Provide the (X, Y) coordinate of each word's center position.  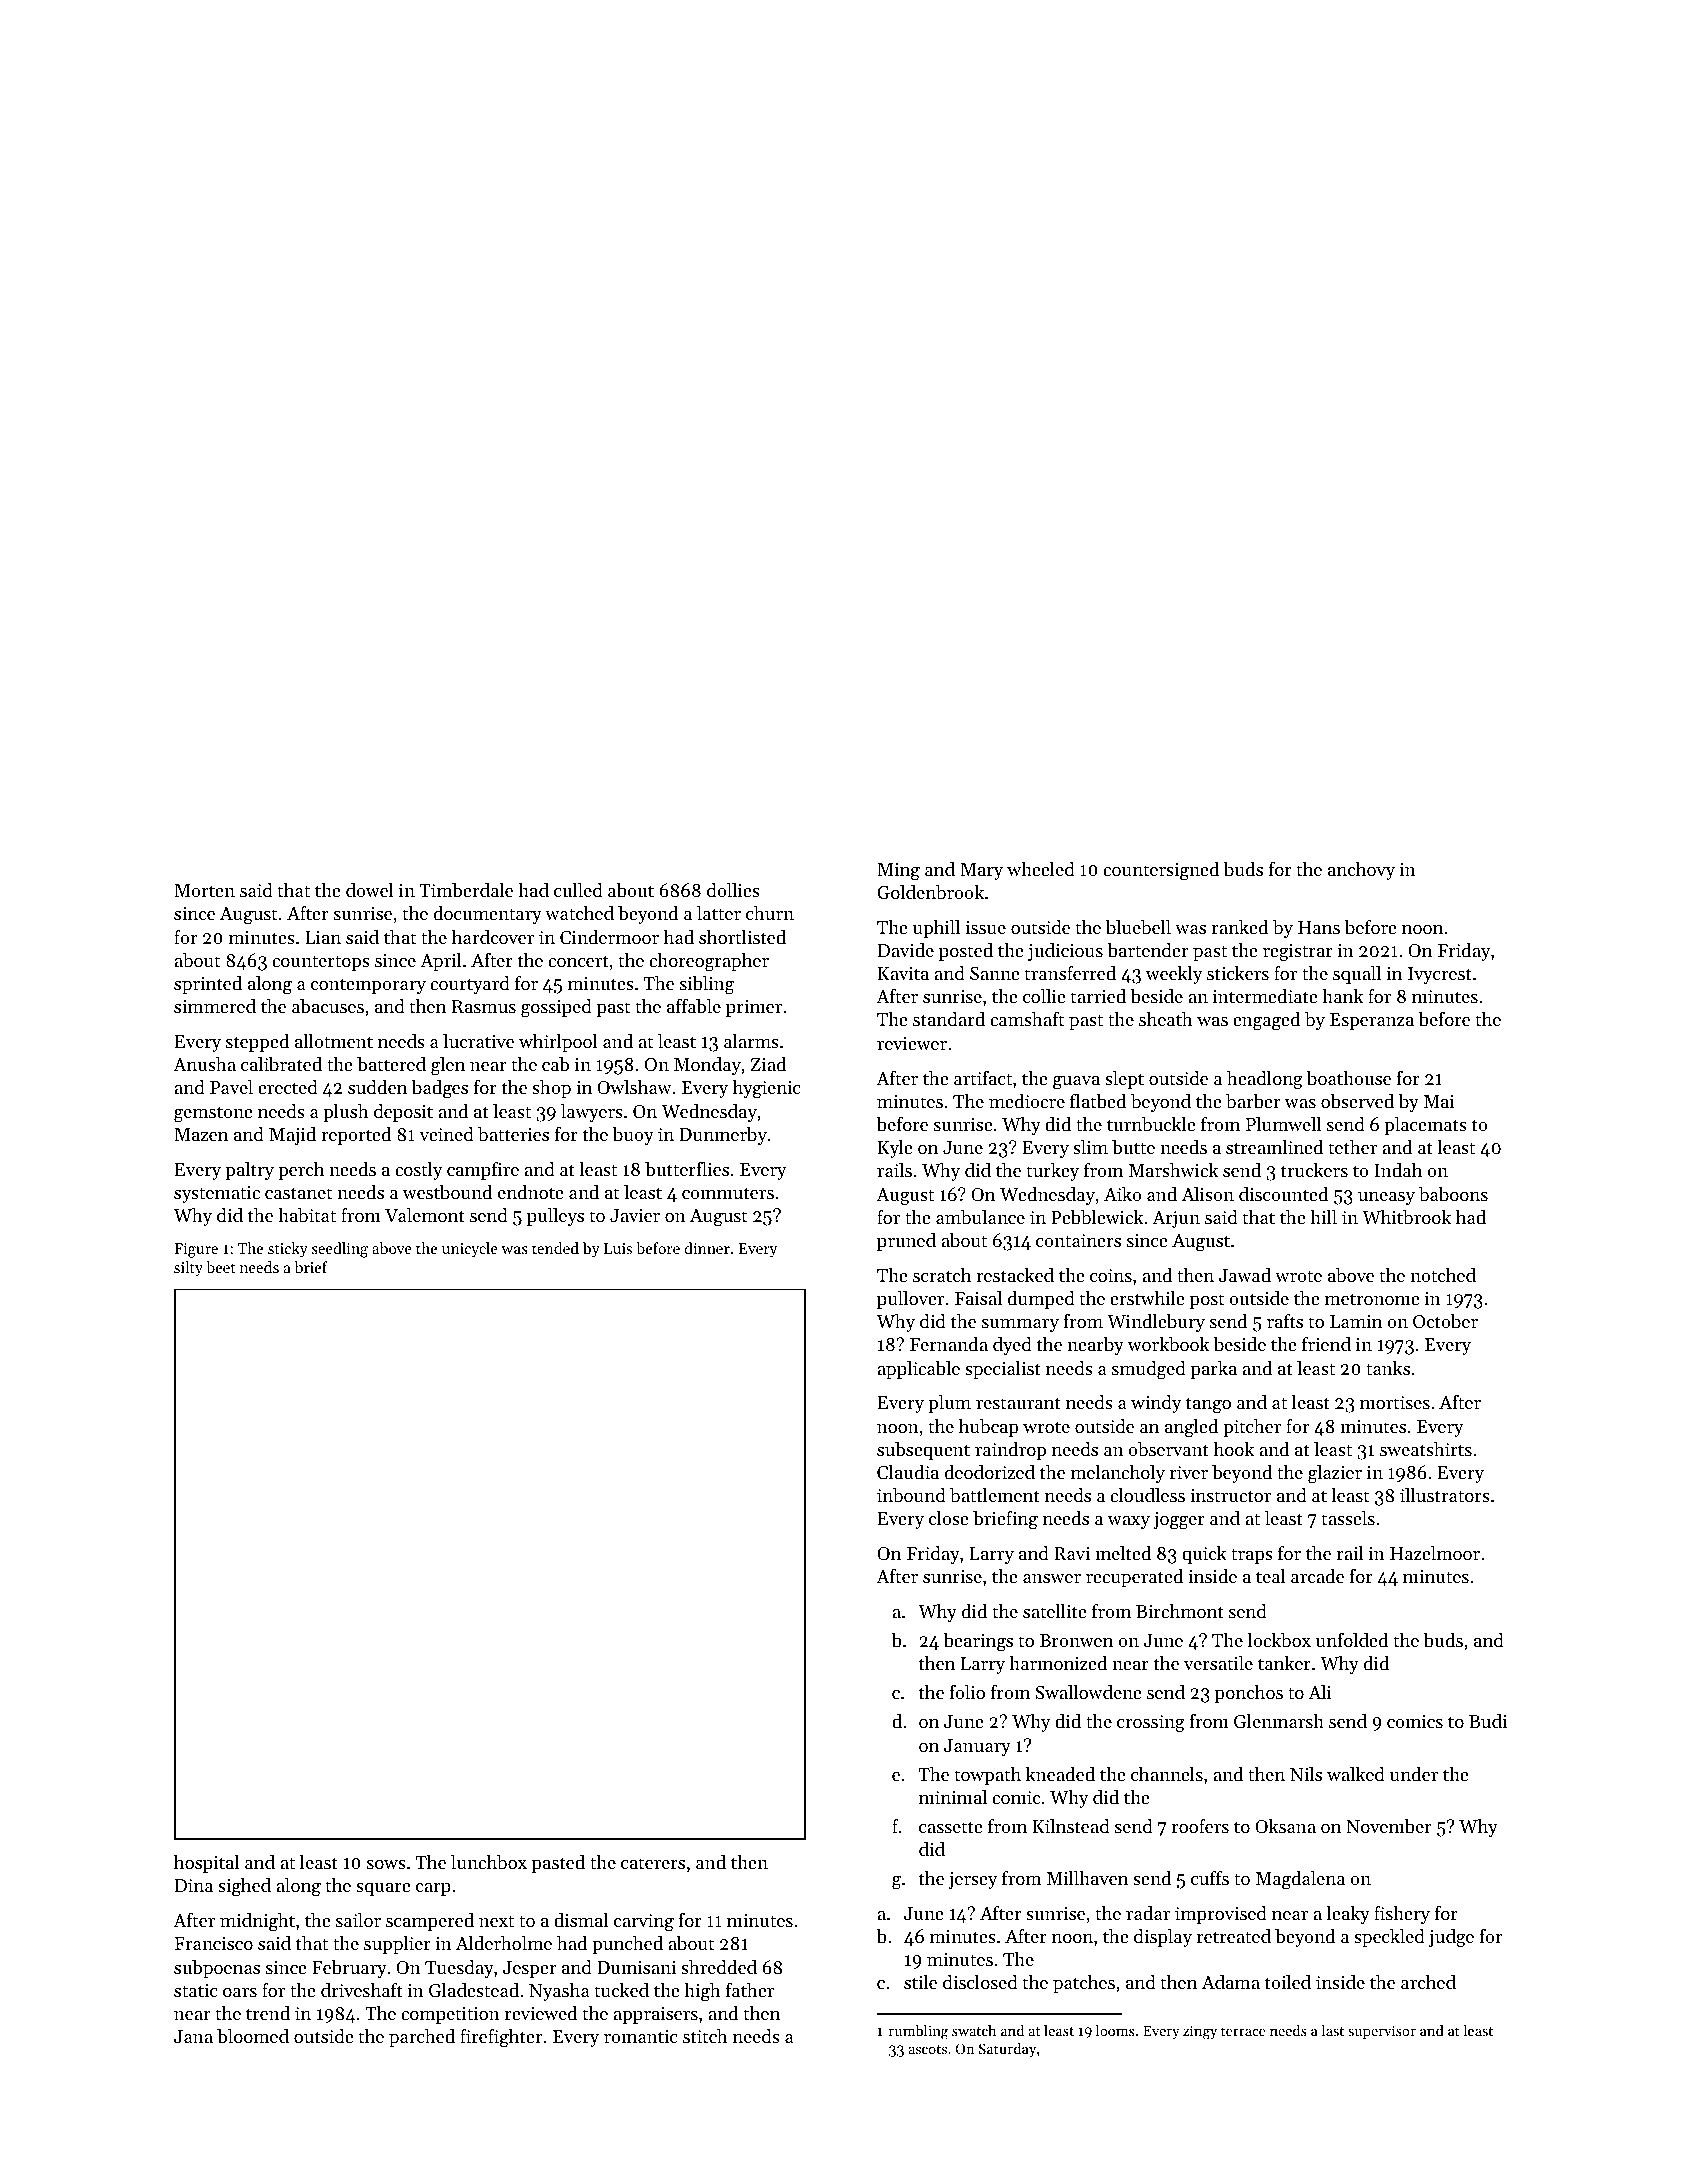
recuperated (1134, 1578)
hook (1234, 1449)
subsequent (923, 1451)
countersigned (1161, 871)
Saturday (1007, 2050)
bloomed (253, 2036)
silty (188, 1269)
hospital (206, 1864)
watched (579, 913)
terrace (1243, 2031)
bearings (978, 1642)
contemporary (368, 986)
